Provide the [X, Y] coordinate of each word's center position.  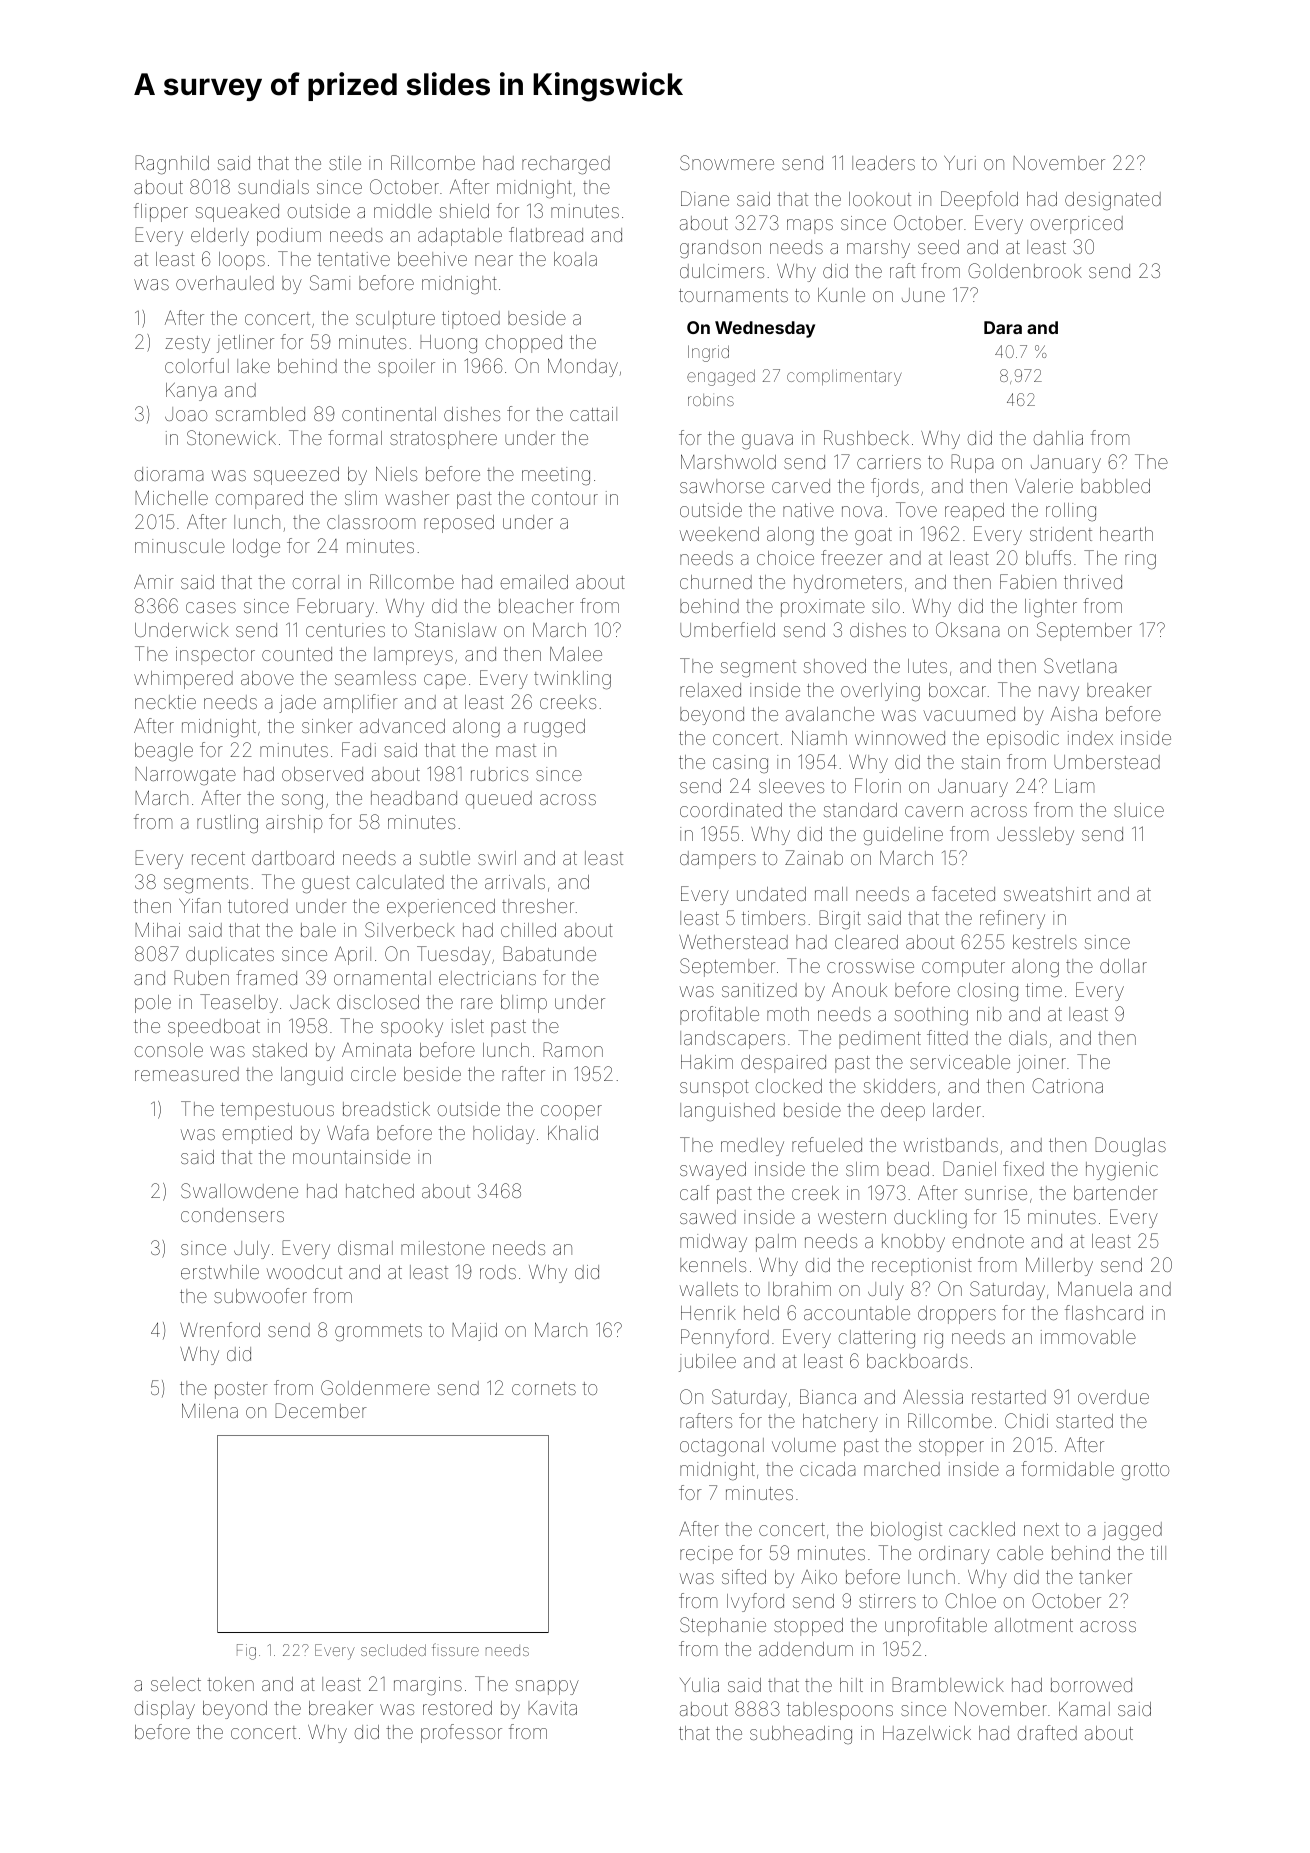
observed [322, 774]
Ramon [573, 1049]
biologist [906, 1531]
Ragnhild [172, 165]
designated [1113, 201]
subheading [801, 1735]
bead [908, 1169]
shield [464, 211]
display [165, 1710]
